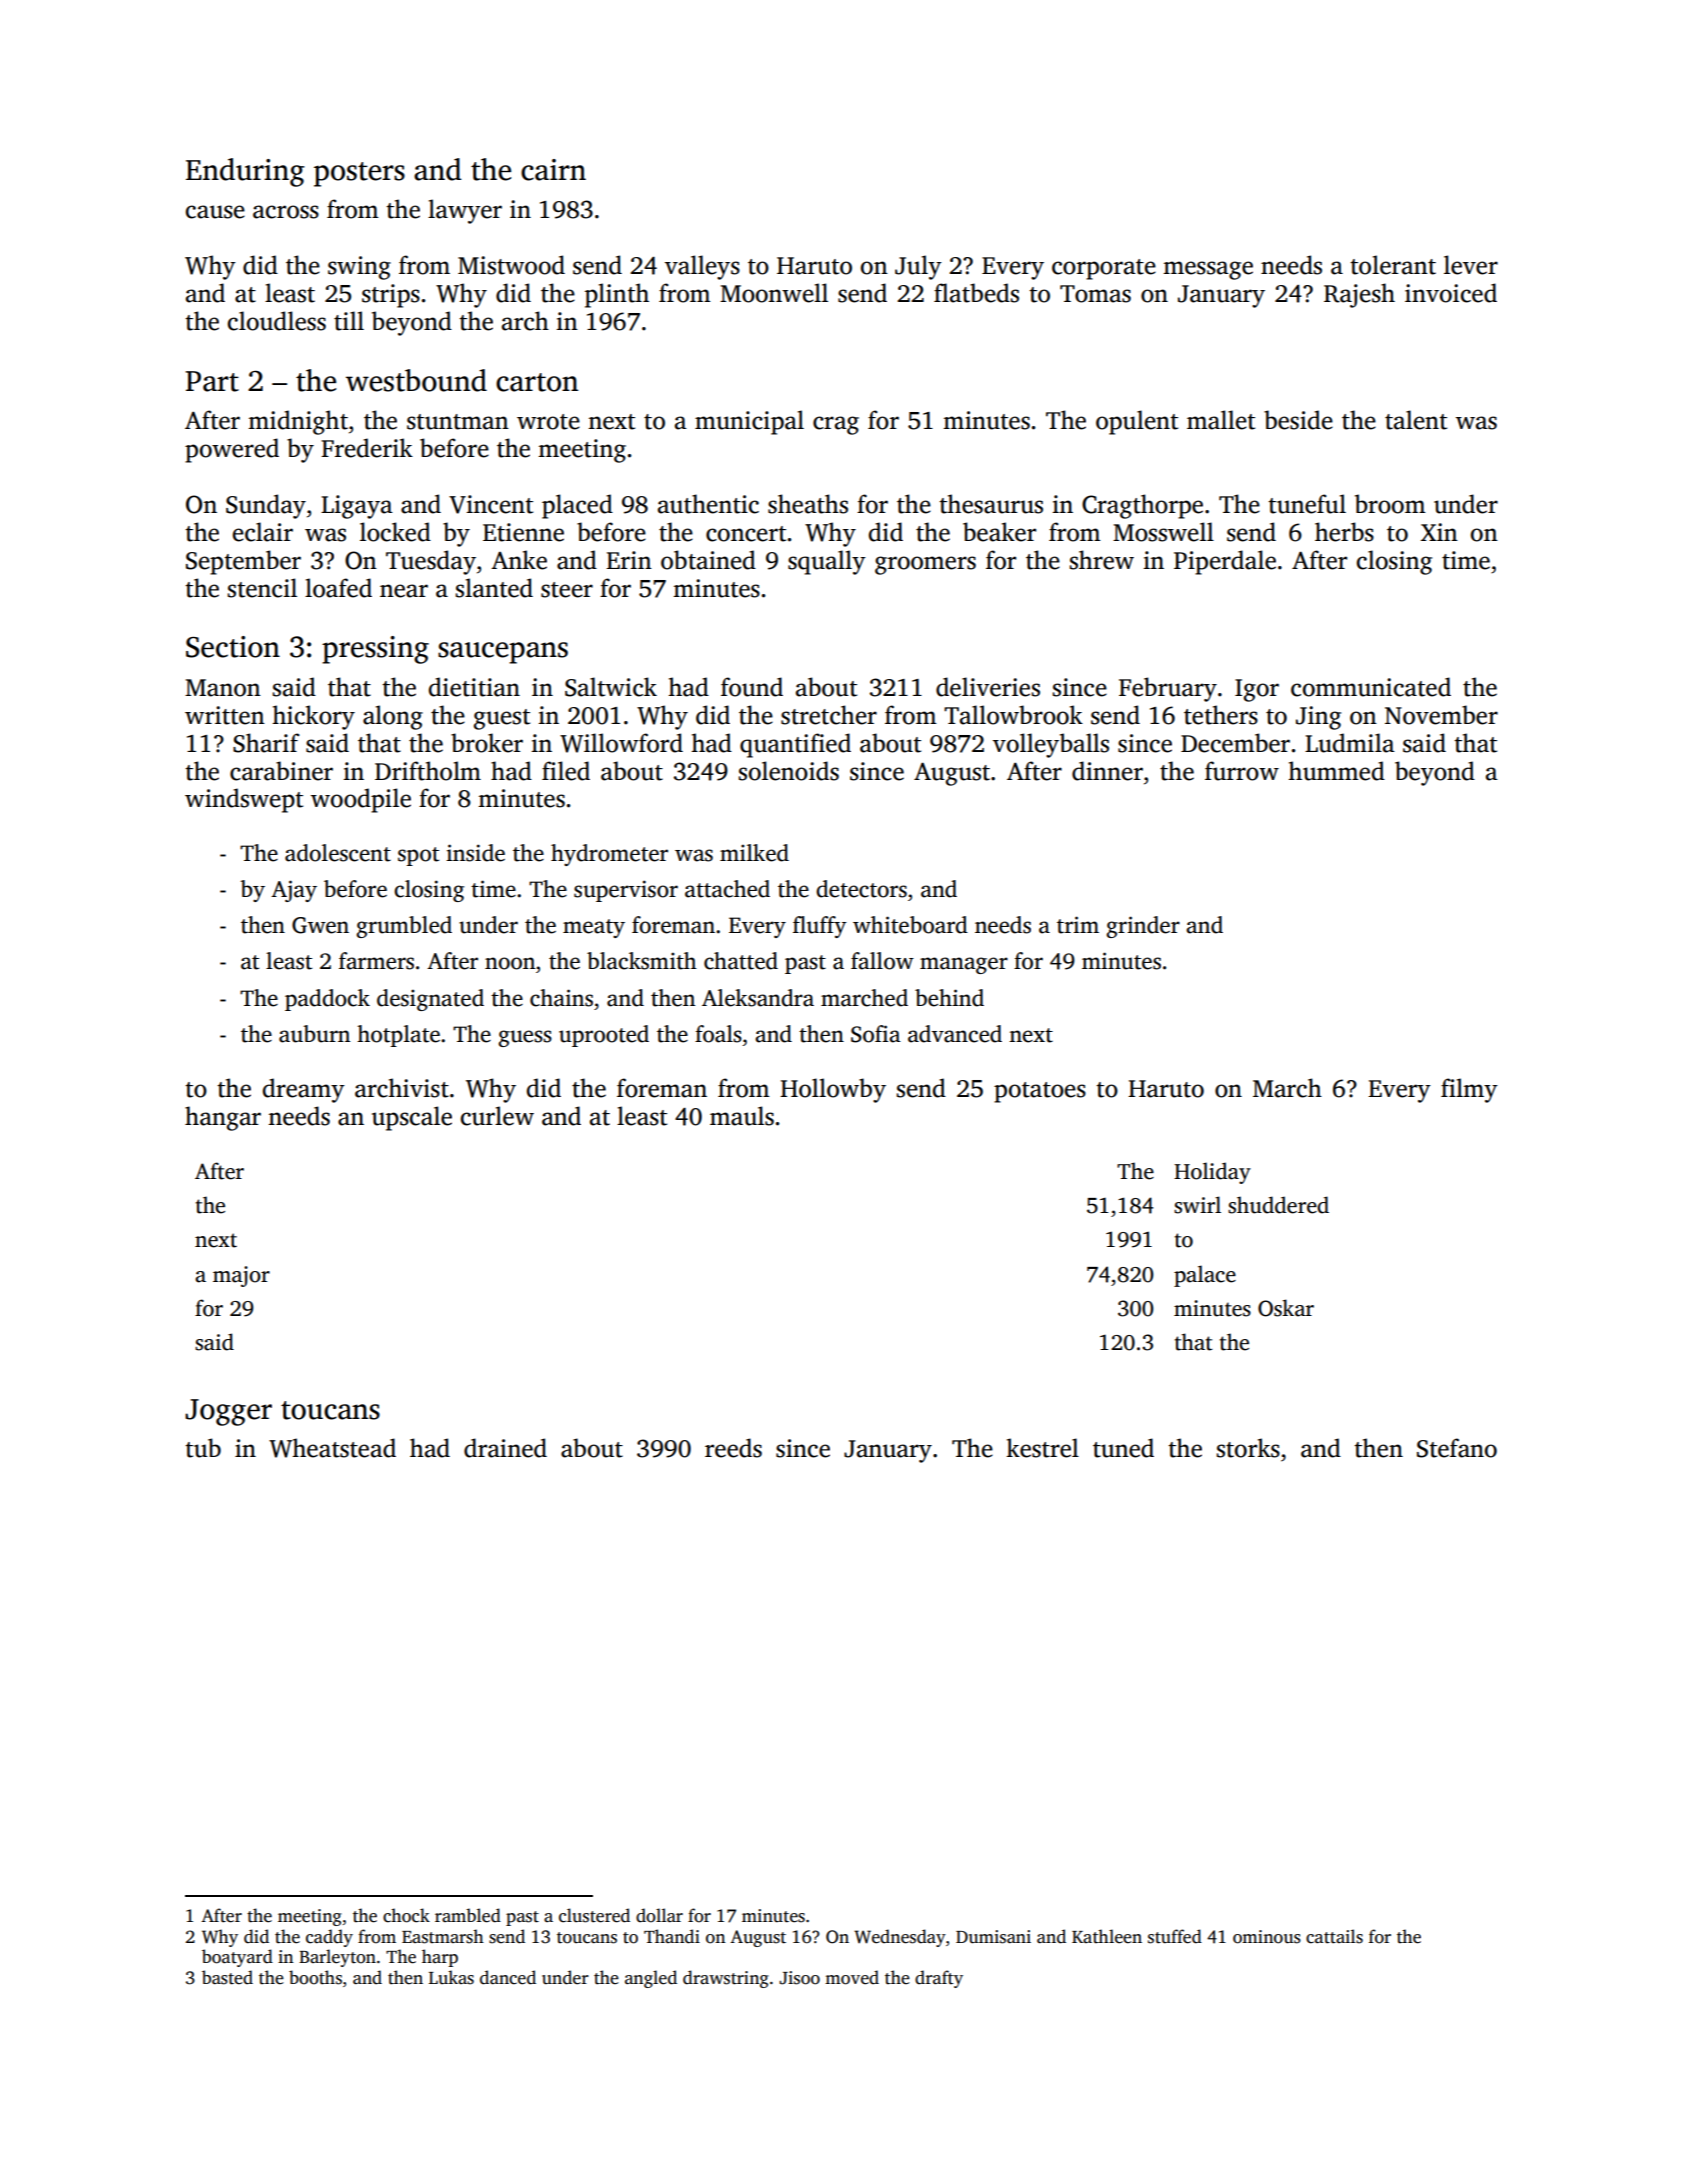  I want to click on Moonwell, so click(774, 293).
